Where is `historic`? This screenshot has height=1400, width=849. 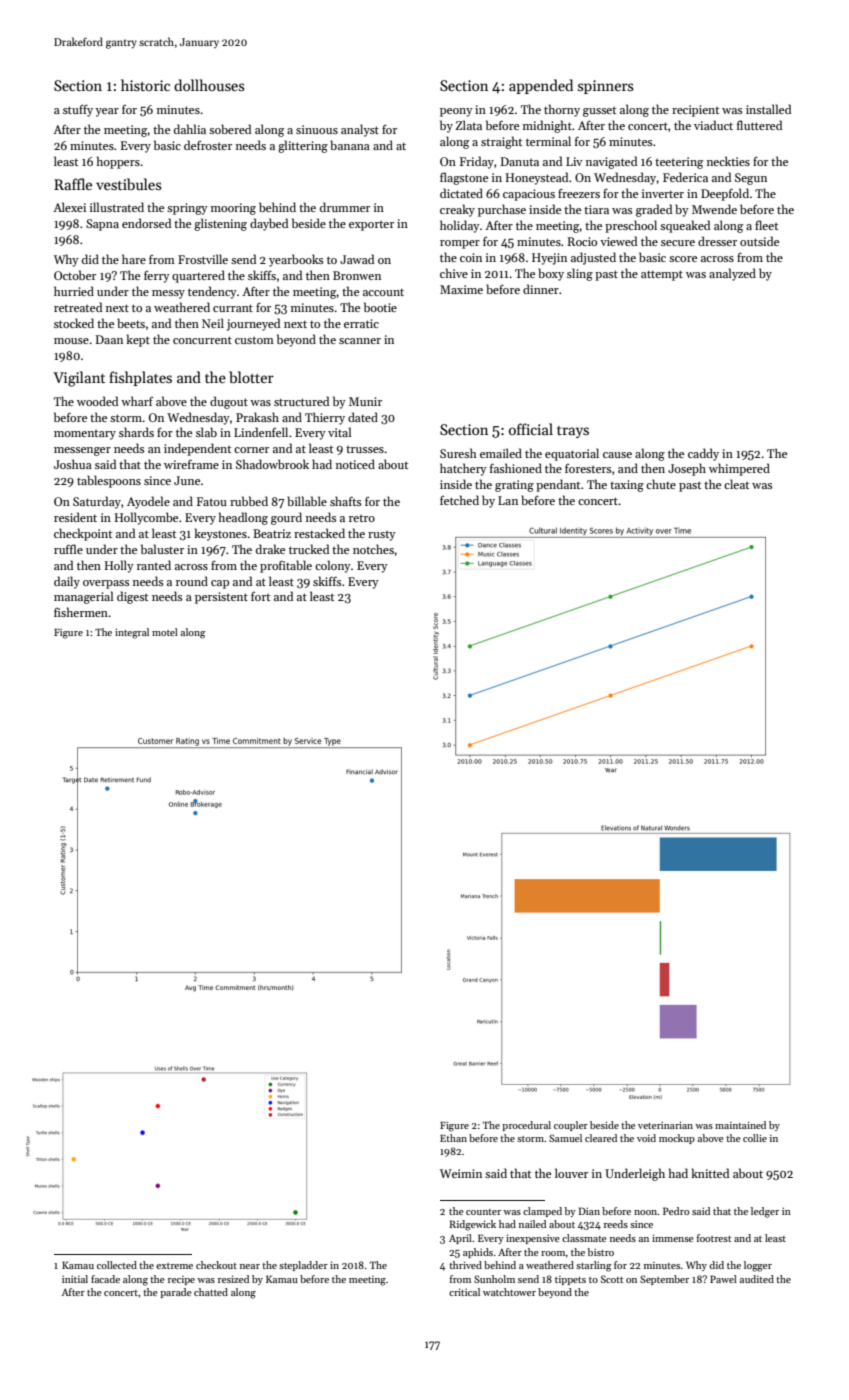 historic is located at coordinates (145, 85).
